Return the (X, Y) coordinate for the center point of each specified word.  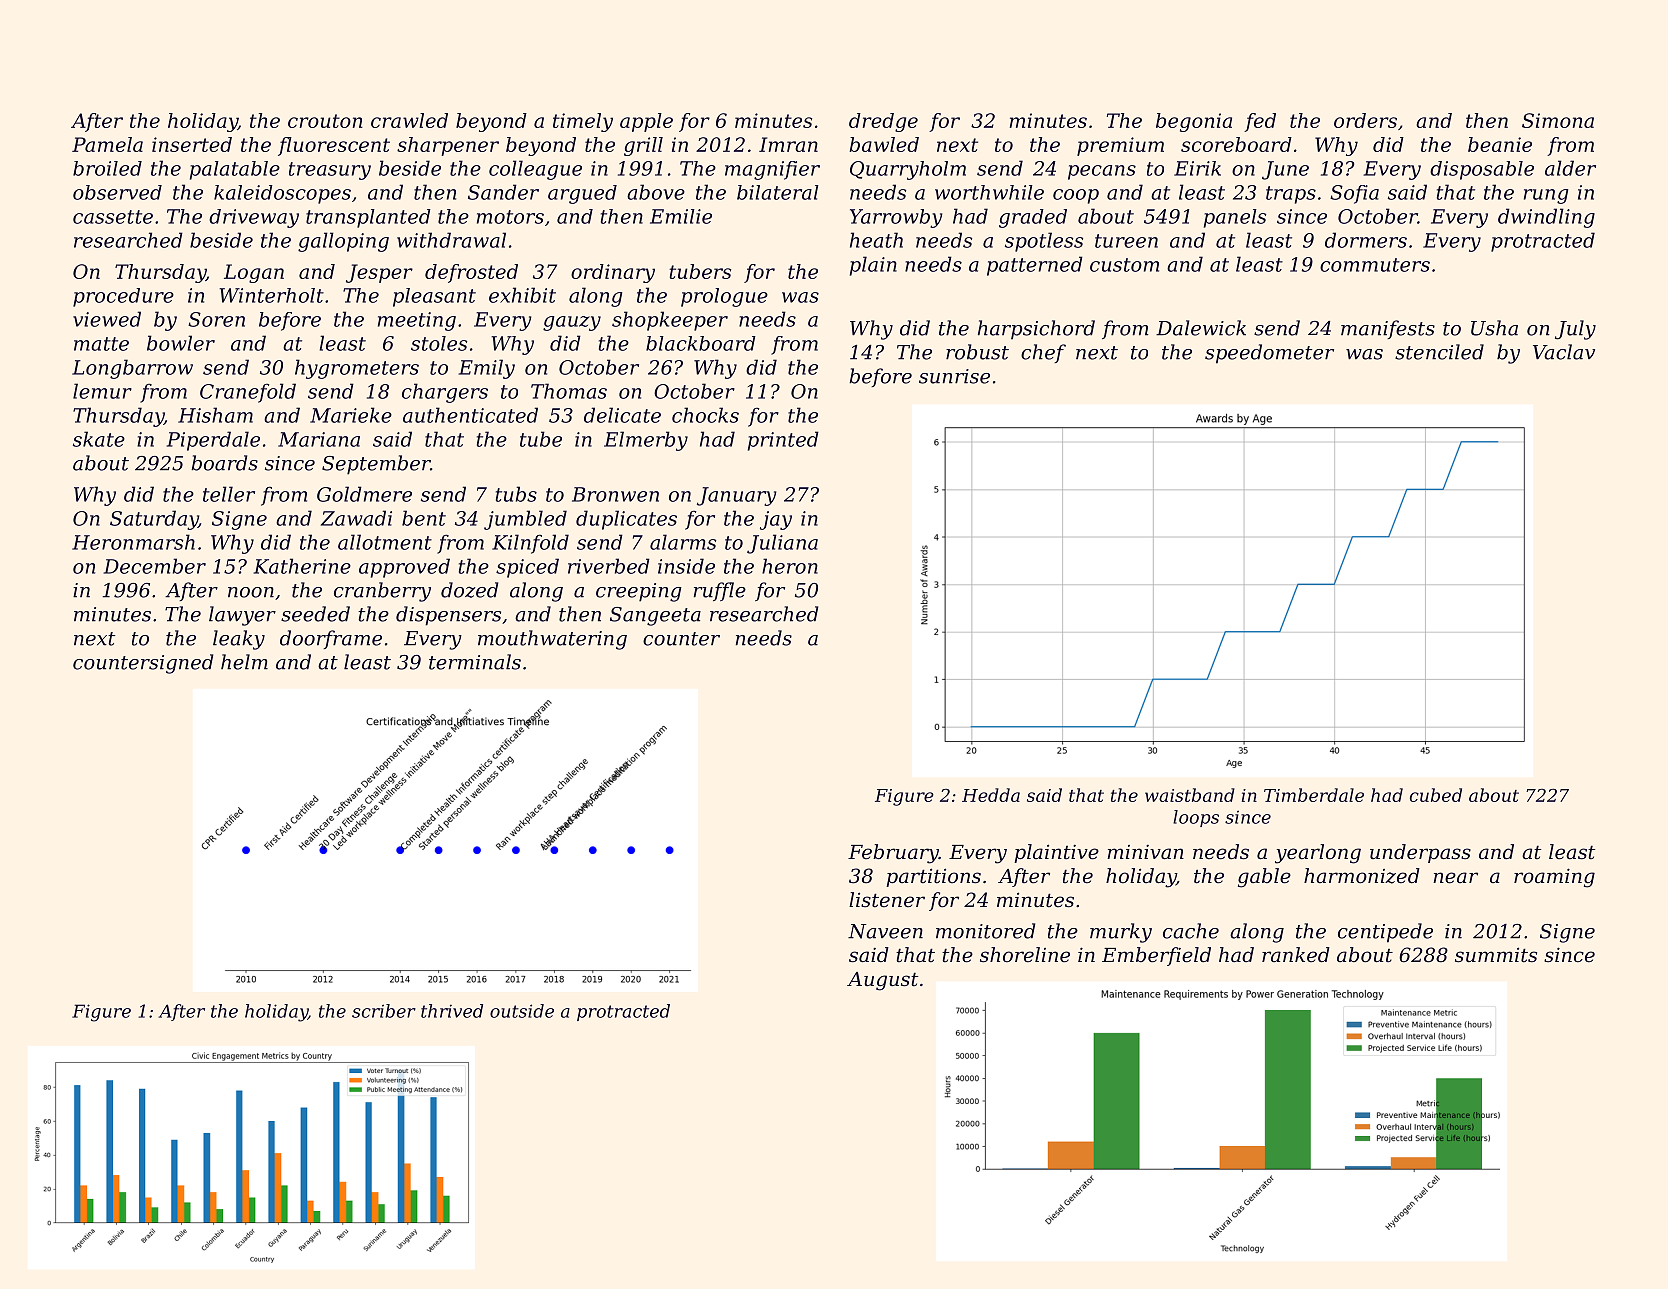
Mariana (319, 439)
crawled (409, 120)
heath (876, 240)
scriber (384, 1011)
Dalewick (1201, 328)
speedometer (1269, 354)
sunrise (954, 376)
